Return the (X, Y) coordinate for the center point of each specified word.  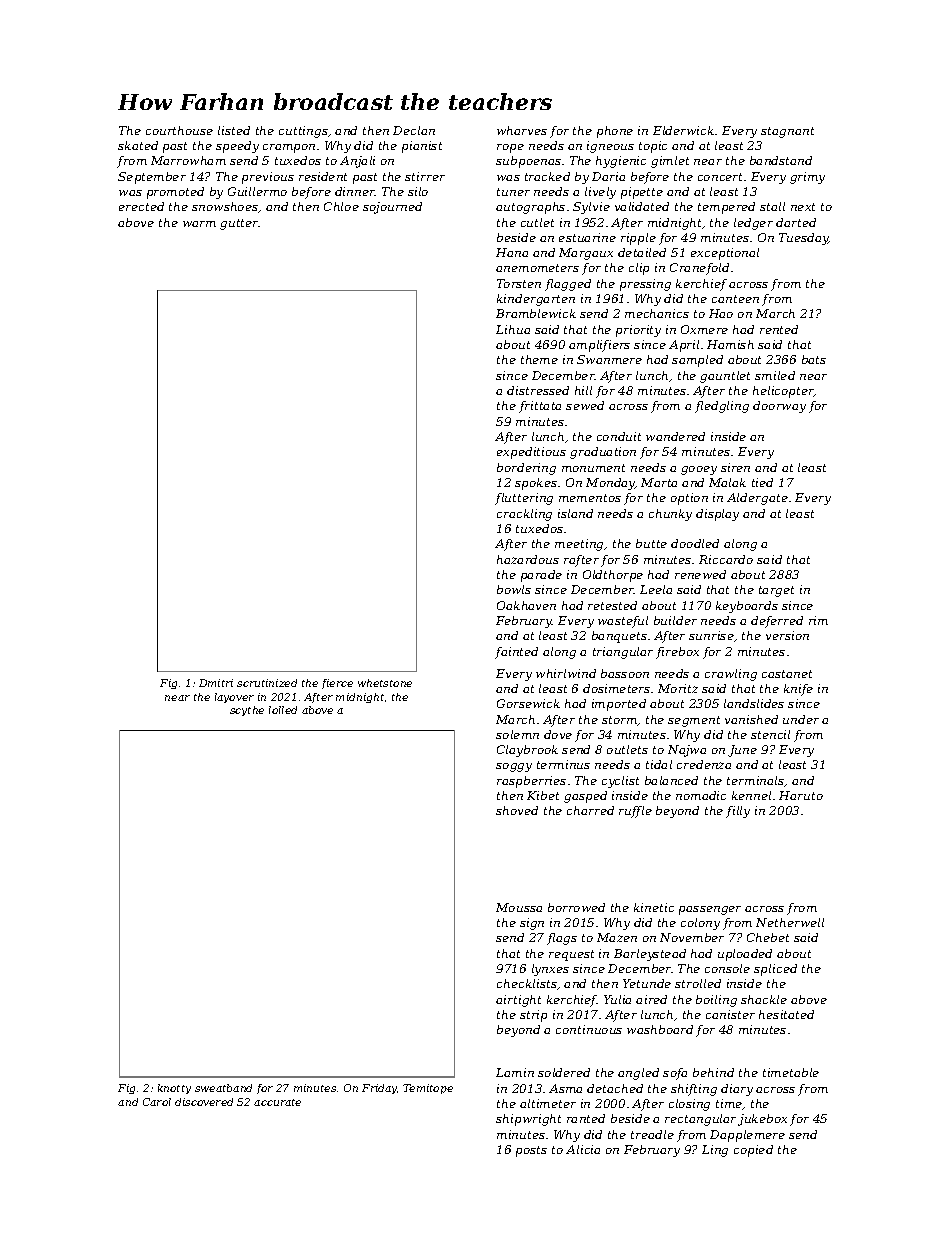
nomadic (701, 795)
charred (590, 810)
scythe (247, 711)
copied (753, 1151)
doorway (779, 407)
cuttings (303, 132)
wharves (522, 130)
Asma (565, 1088)
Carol (157, 1102)
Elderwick (683, 130)
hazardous (528, 559)
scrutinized (267, 683)
